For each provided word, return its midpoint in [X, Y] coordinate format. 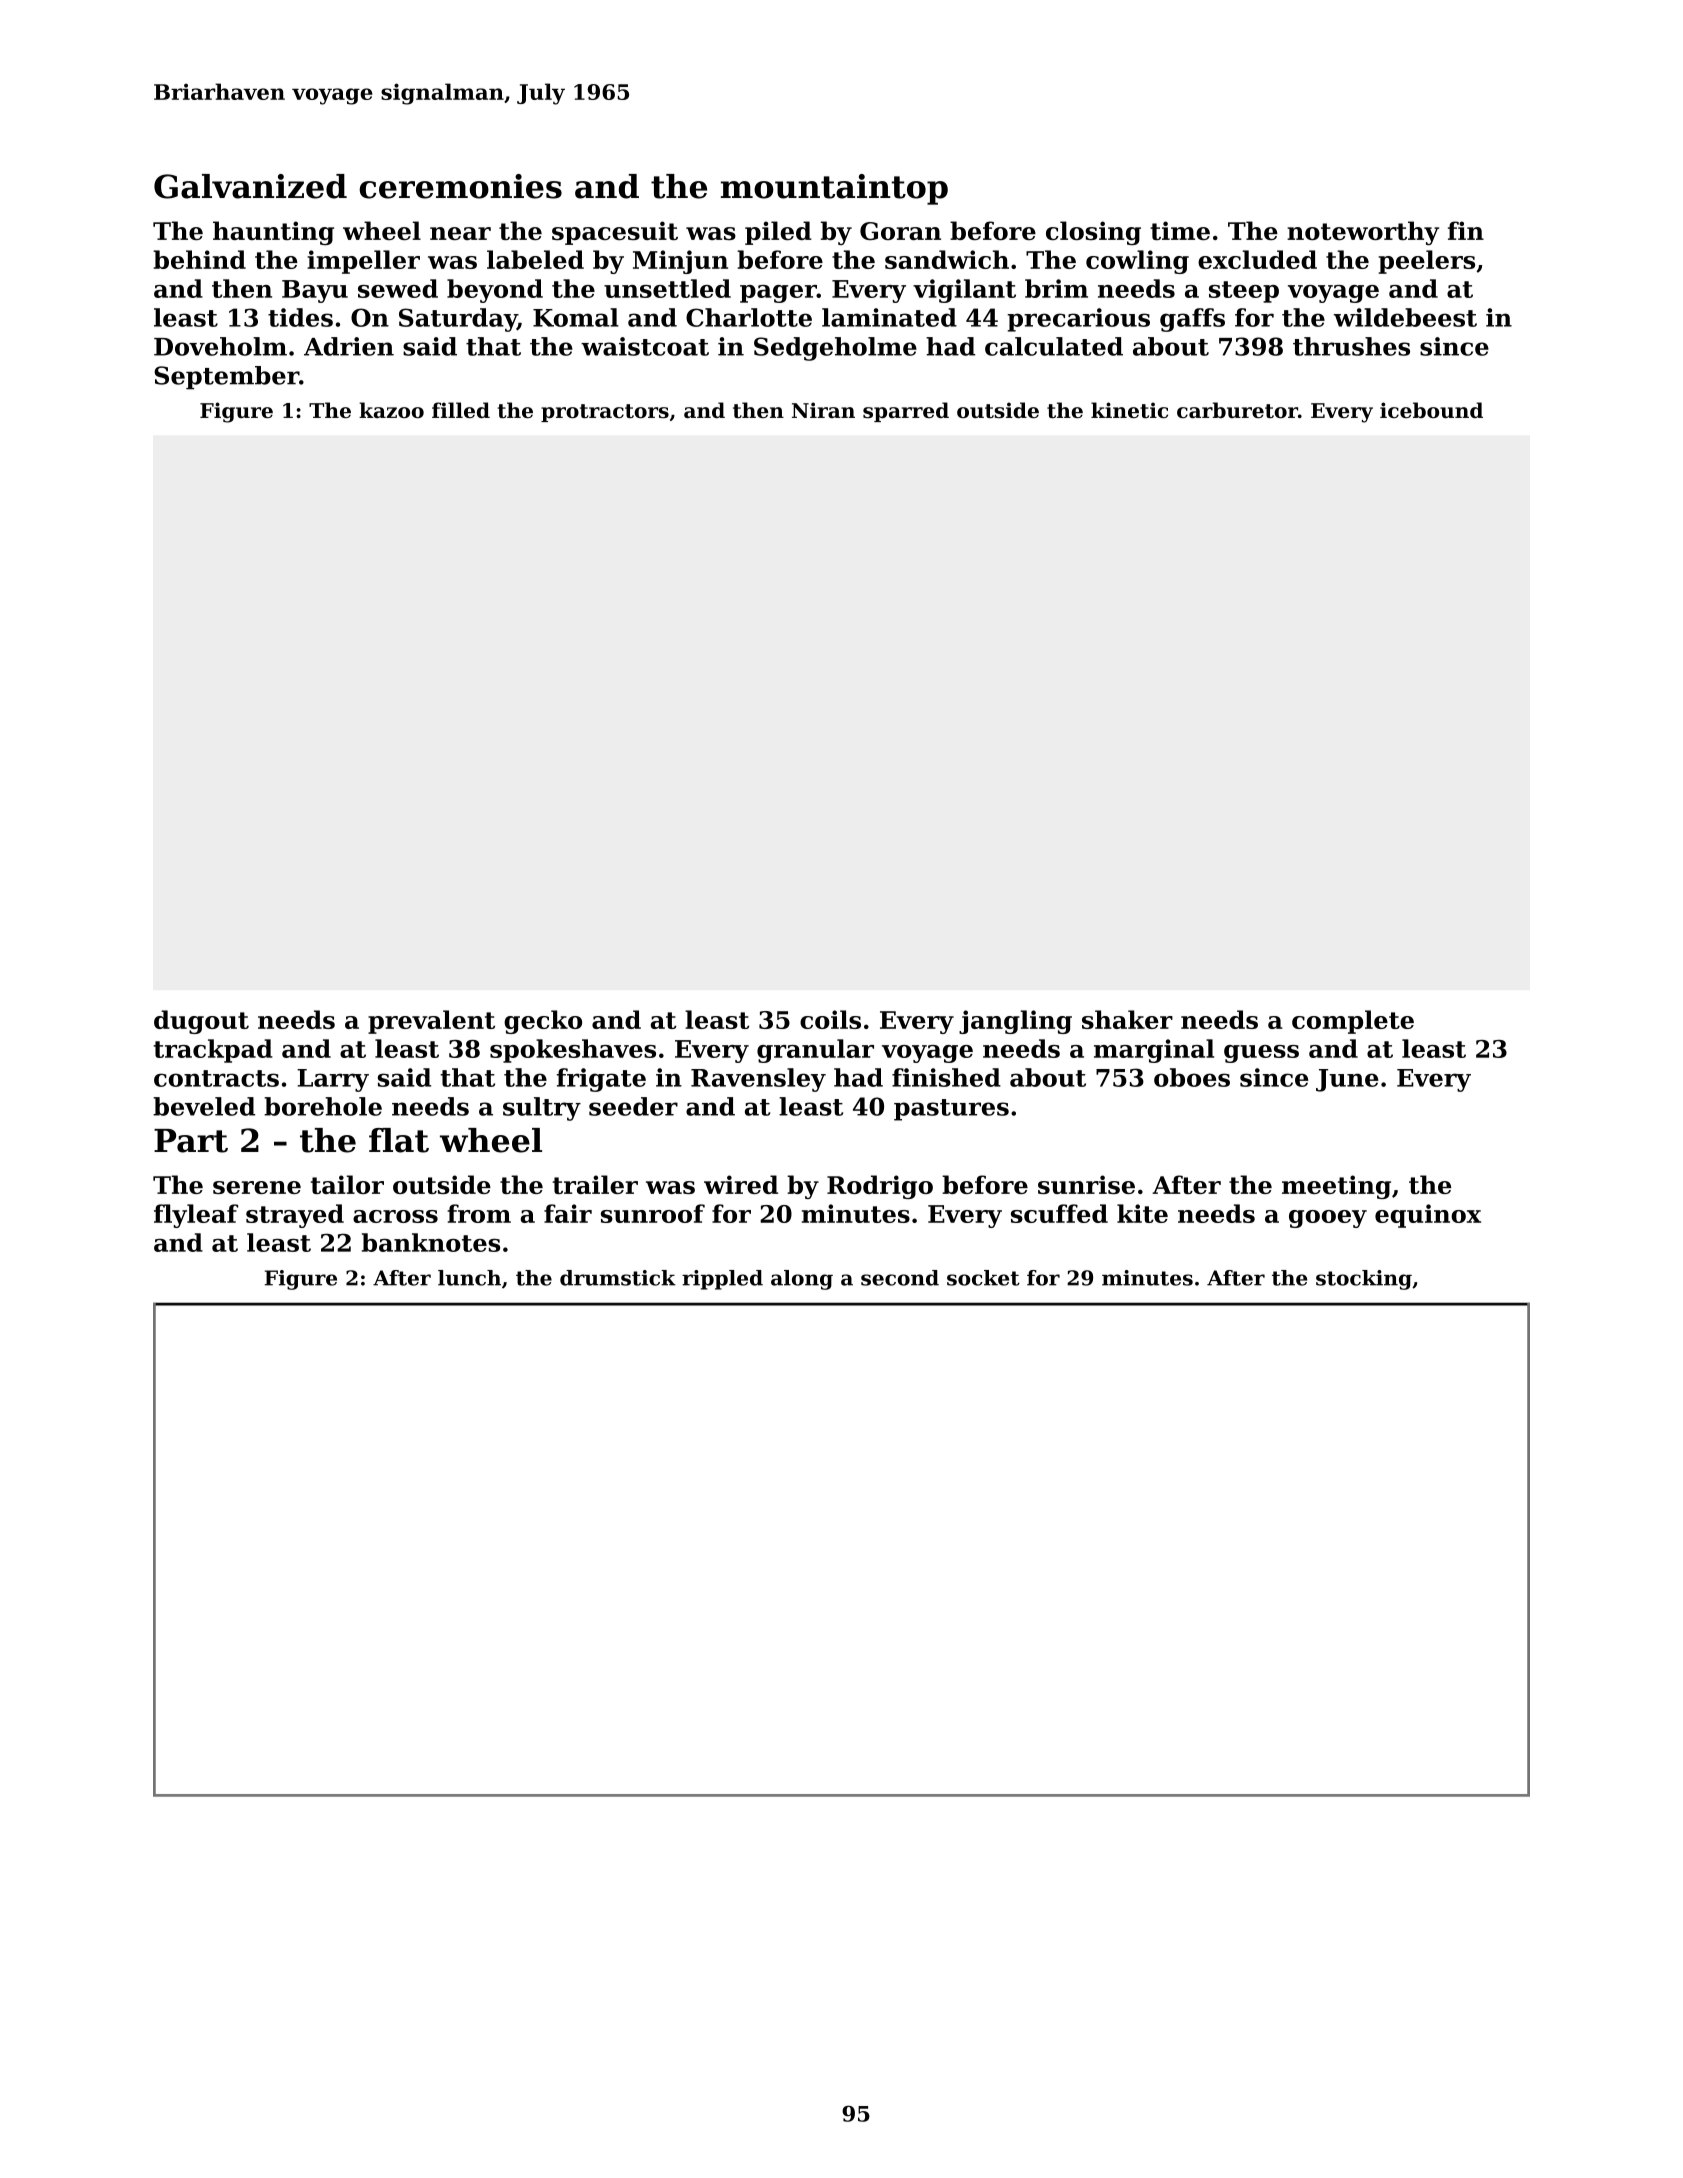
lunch [469, 1278]
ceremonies [460, 186]
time [1180, 230]
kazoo [391, 410]
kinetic [1129, 410]
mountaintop [834, 189]
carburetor [1237, 410]
